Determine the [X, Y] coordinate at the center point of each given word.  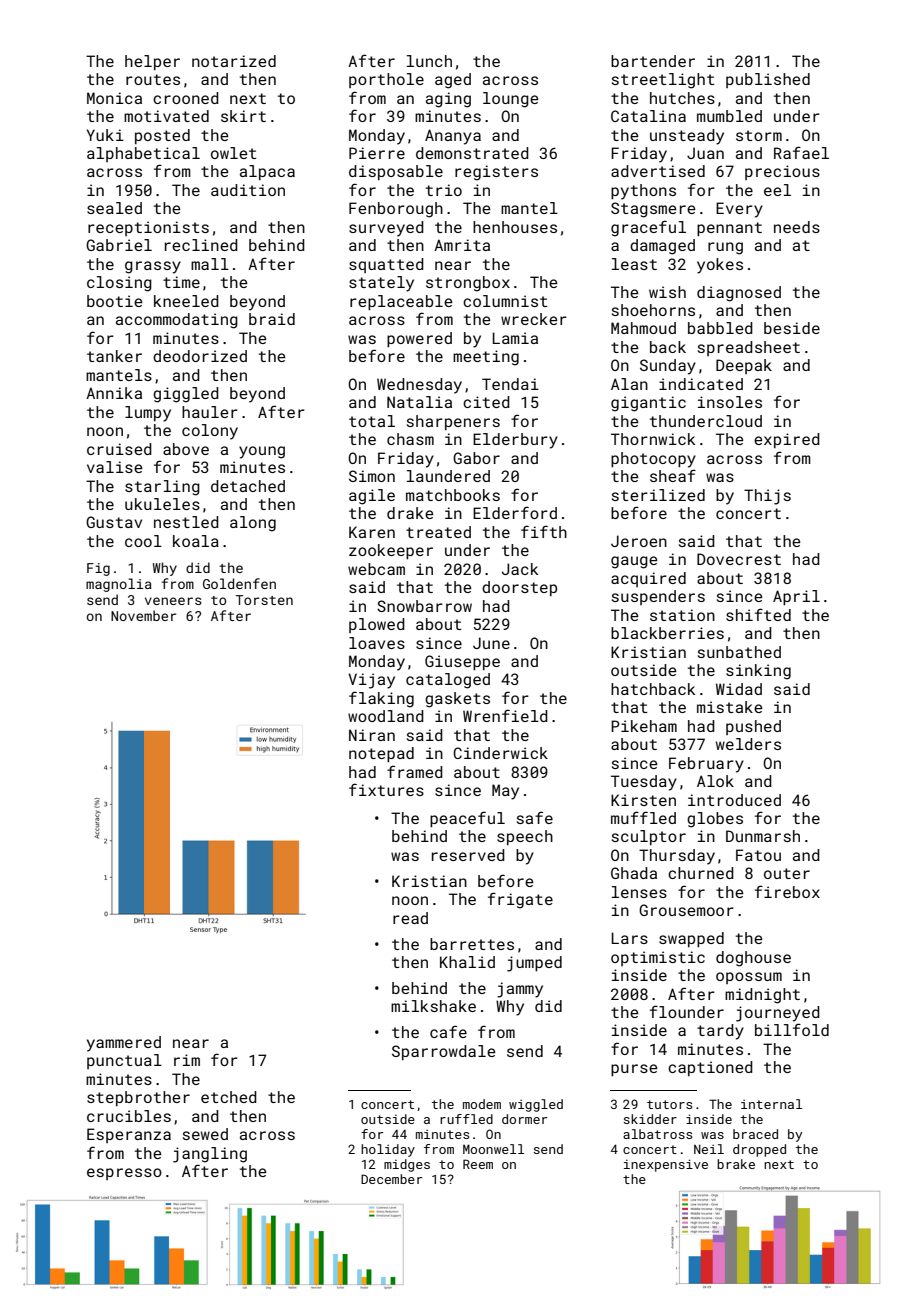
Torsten [264, 600]
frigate [520, 900]
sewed [205, 1134]
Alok [715, 781]
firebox [787, 891]
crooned [186, 98]
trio [444, 190]
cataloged [448, 681]
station [682, 615]
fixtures [386, 789]
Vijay [371, 681]
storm [759, 135]
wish [667, 292]
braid [272, 319]
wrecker [534, 319]
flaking [381, 699]
